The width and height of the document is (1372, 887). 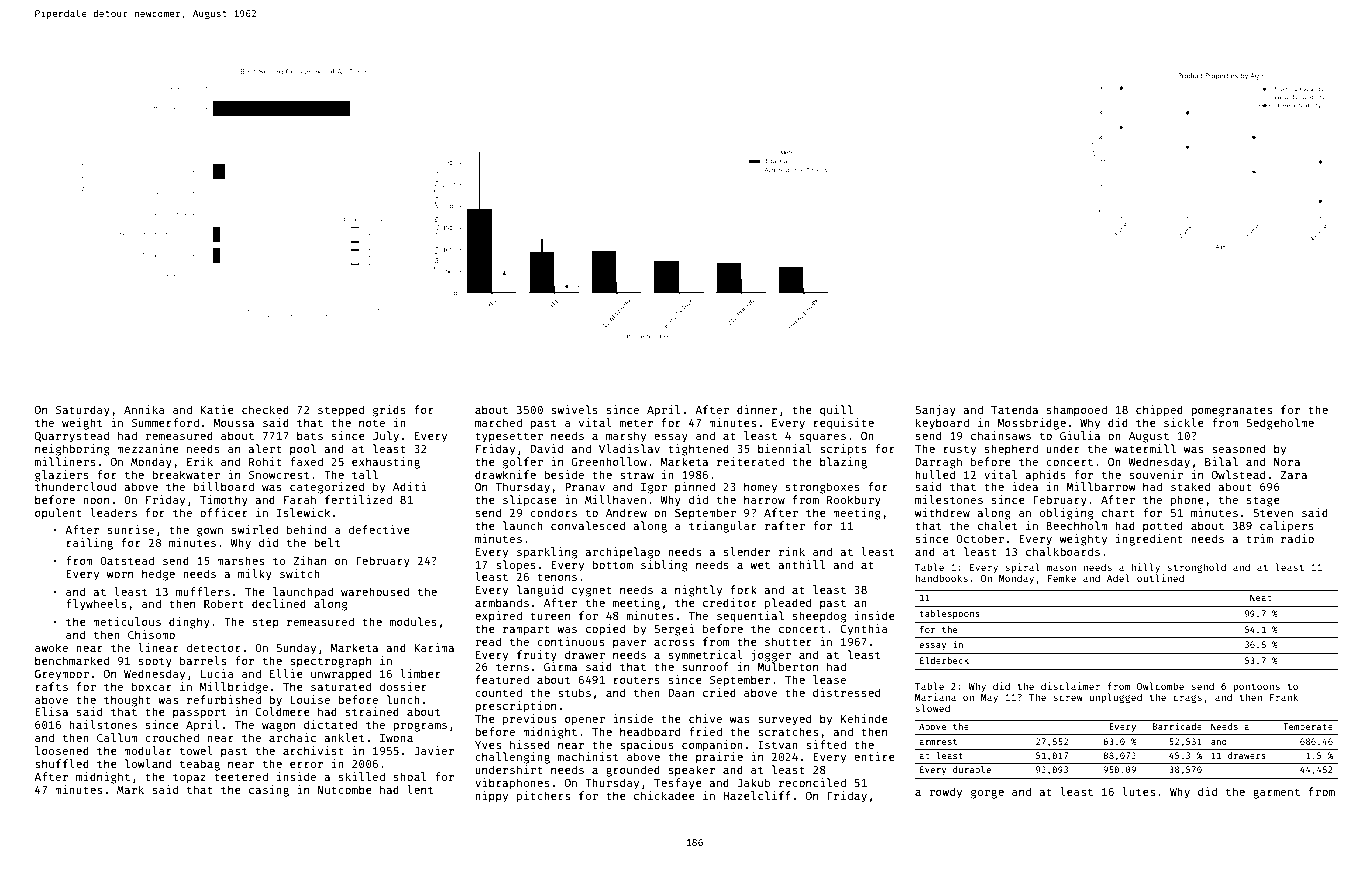 What do you see at coordinates (681, 693) in the document?
I see `Daan` at bounding box center [681, 693].
